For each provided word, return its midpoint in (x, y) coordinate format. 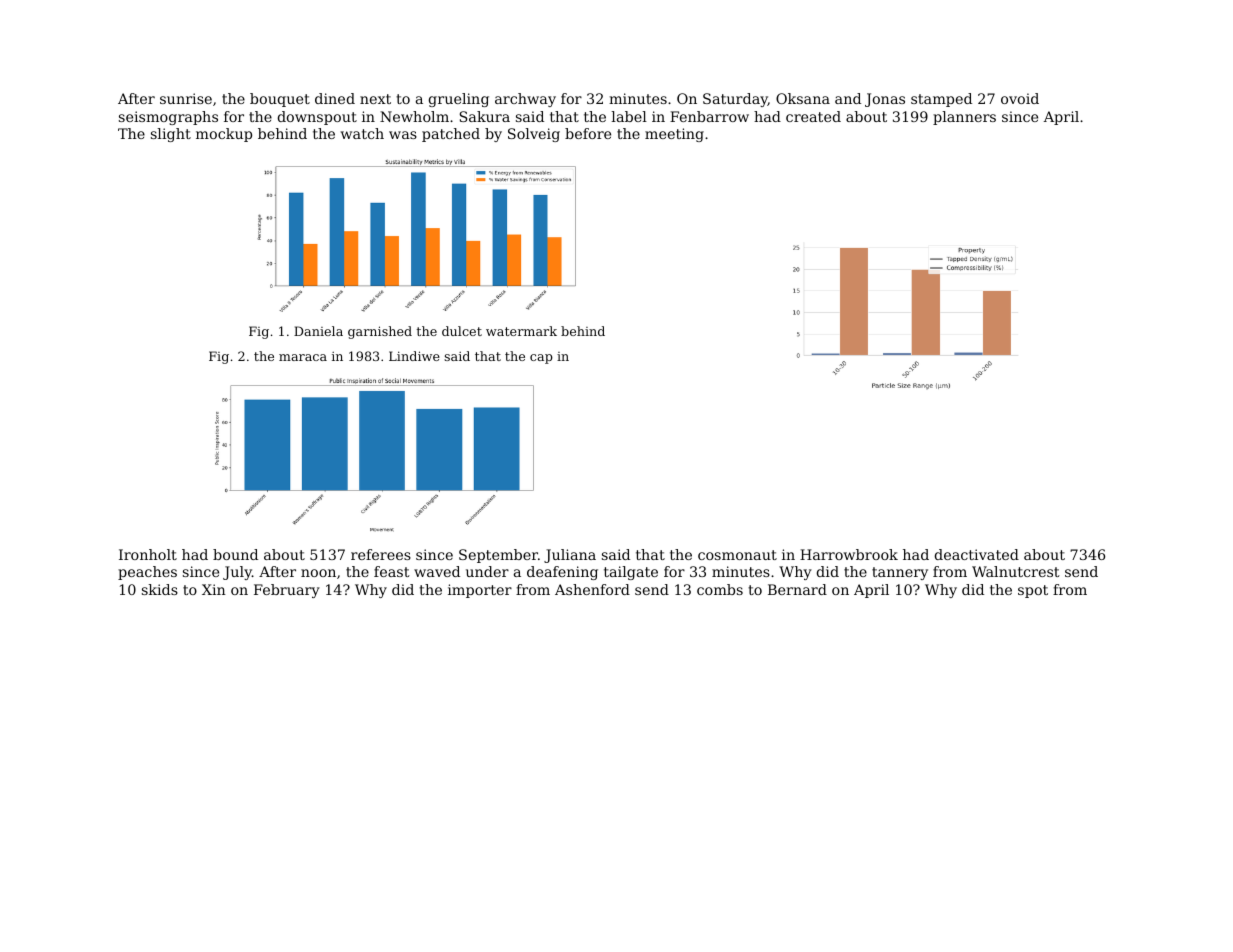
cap (541, 359)
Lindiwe (414, 356)
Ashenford (592, 589)
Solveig (534, 135)
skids (160, 589)
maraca (303, 357)
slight (171, 135)
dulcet (462, 331)
